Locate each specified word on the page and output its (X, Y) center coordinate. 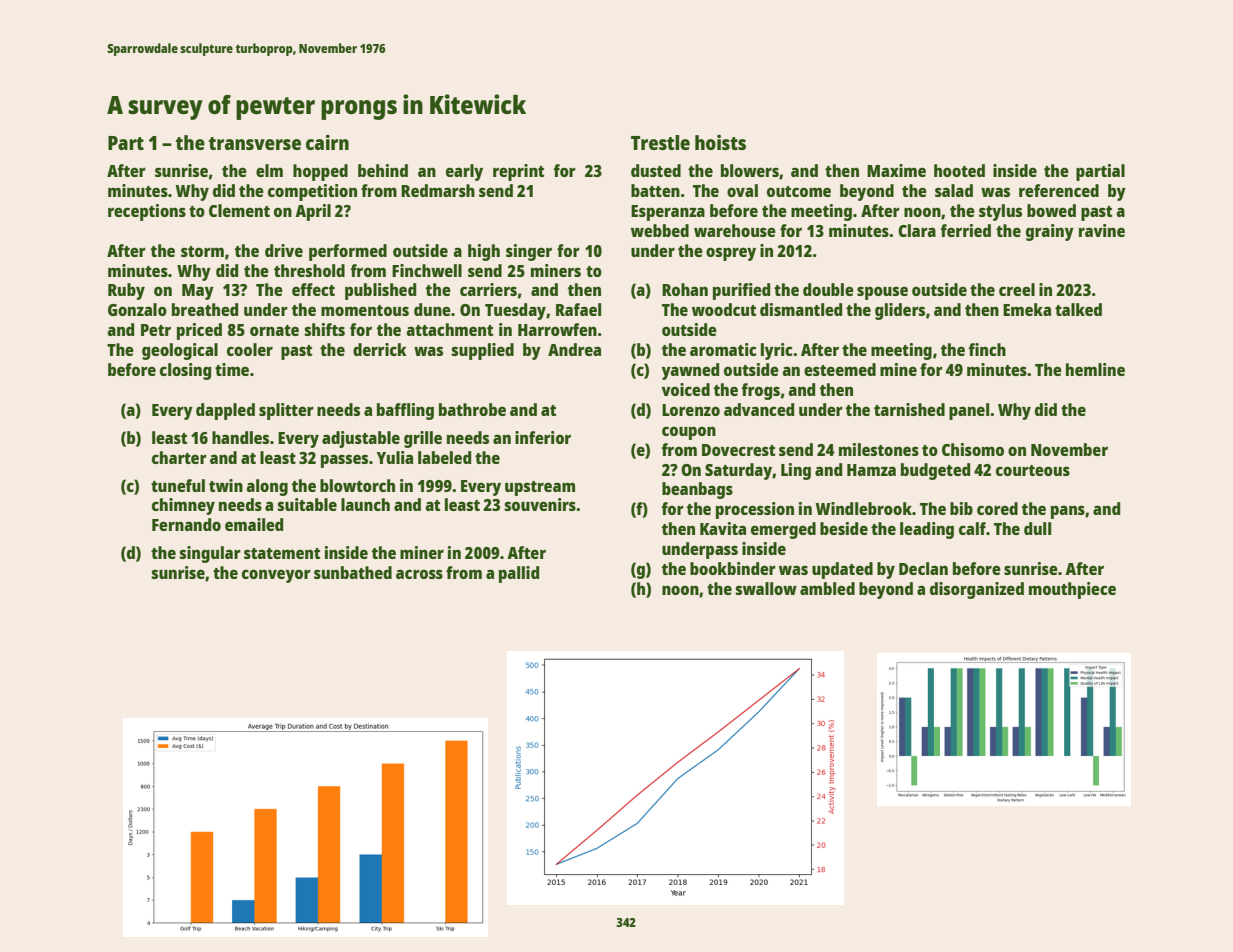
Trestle (660, 142)
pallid (519, 574)
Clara (917, 230)
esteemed (840, 369)
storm (202, 251)
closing (185, 371)
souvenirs (540, 504)
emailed (254, 524)
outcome (799, 191)
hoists (720, 142)
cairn (327, 142)
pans (1068, 512)
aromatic (723, 349)
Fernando (186, 524)
